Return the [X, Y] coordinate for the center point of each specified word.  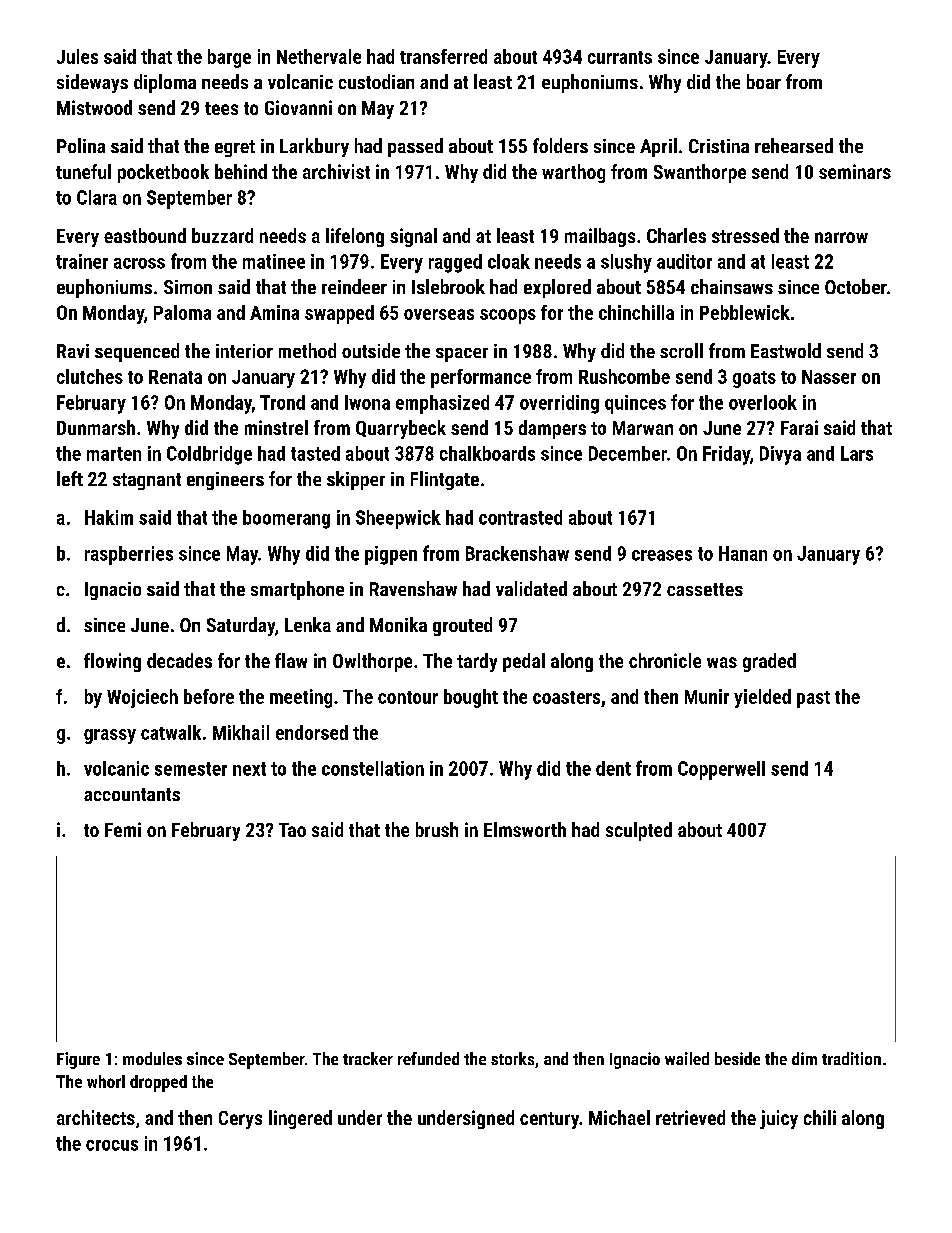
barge [229, 58]
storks [512, 1058]
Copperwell [721, 770]
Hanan [743, 553]
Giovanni [298, 107]
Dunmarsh [96, 427]
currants [620, 57]
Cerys [240, 1120]
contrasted [520, 517]
